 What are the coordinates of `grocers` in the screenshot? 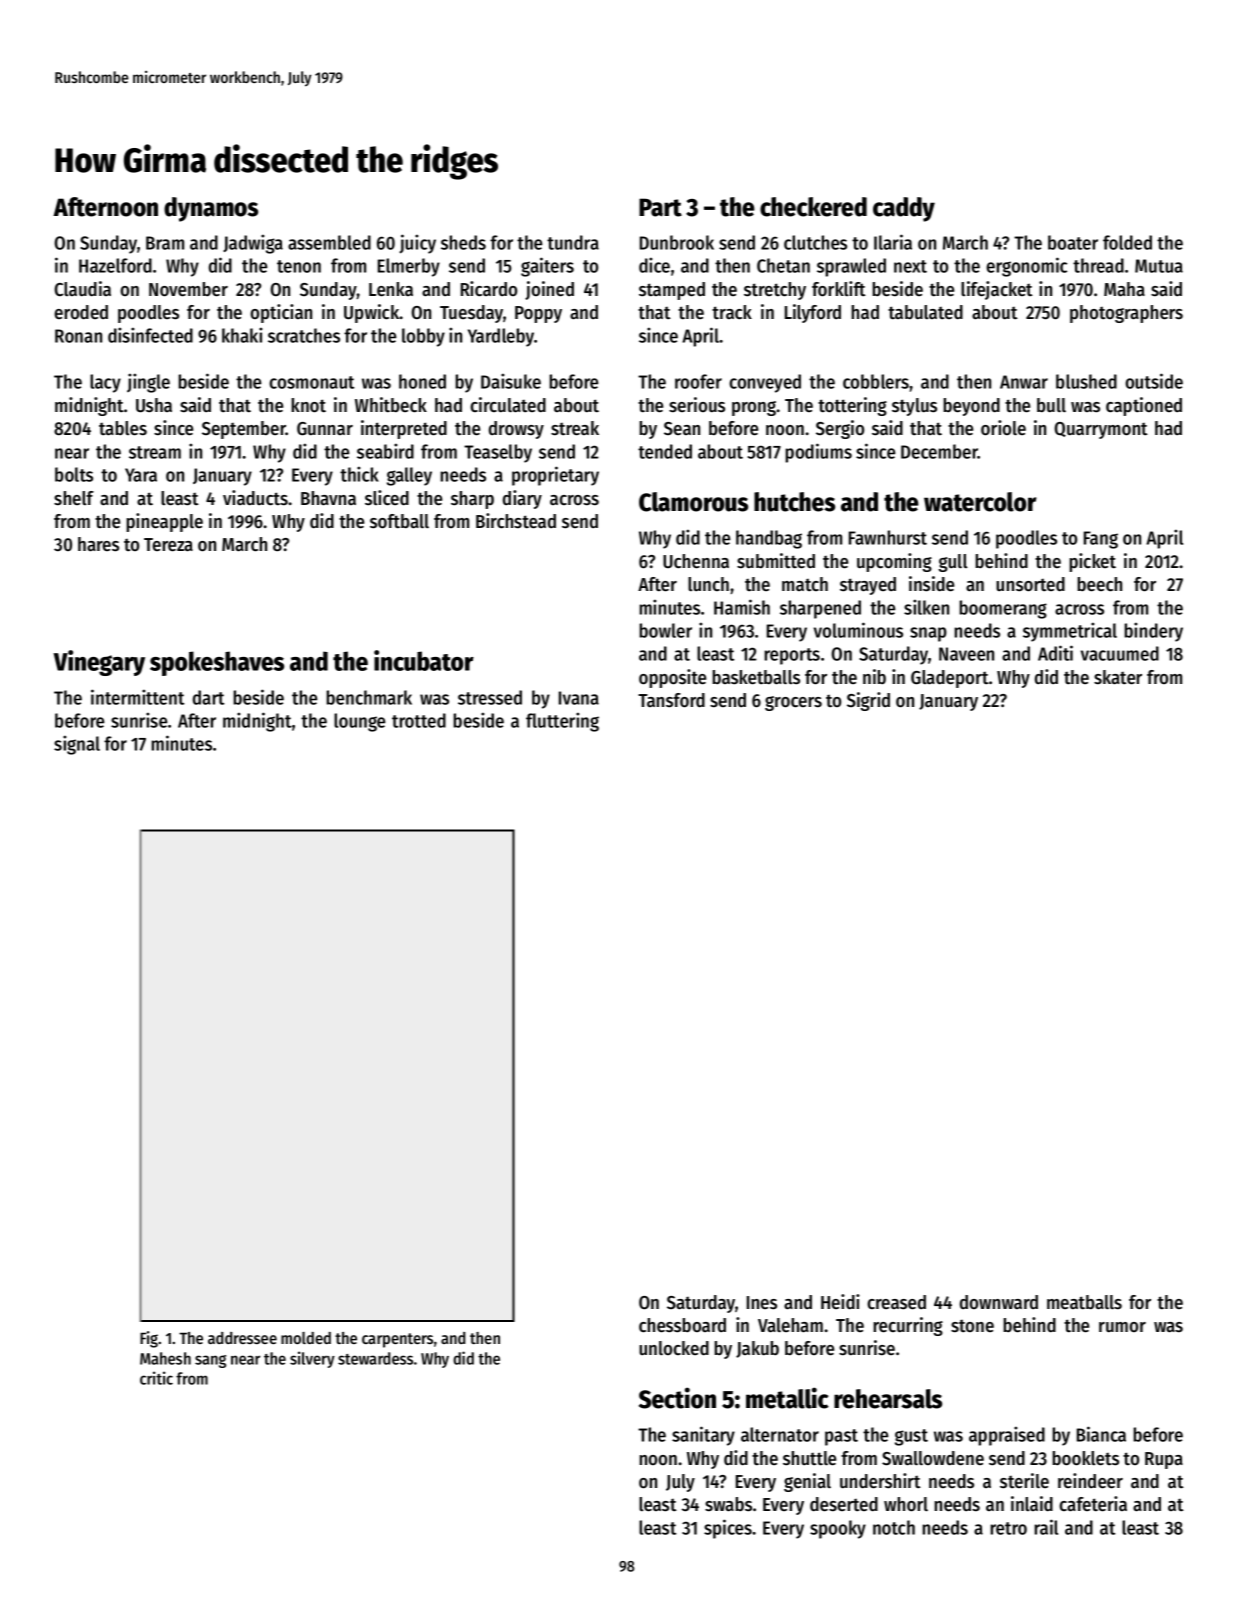 It's located at (793, 703).
